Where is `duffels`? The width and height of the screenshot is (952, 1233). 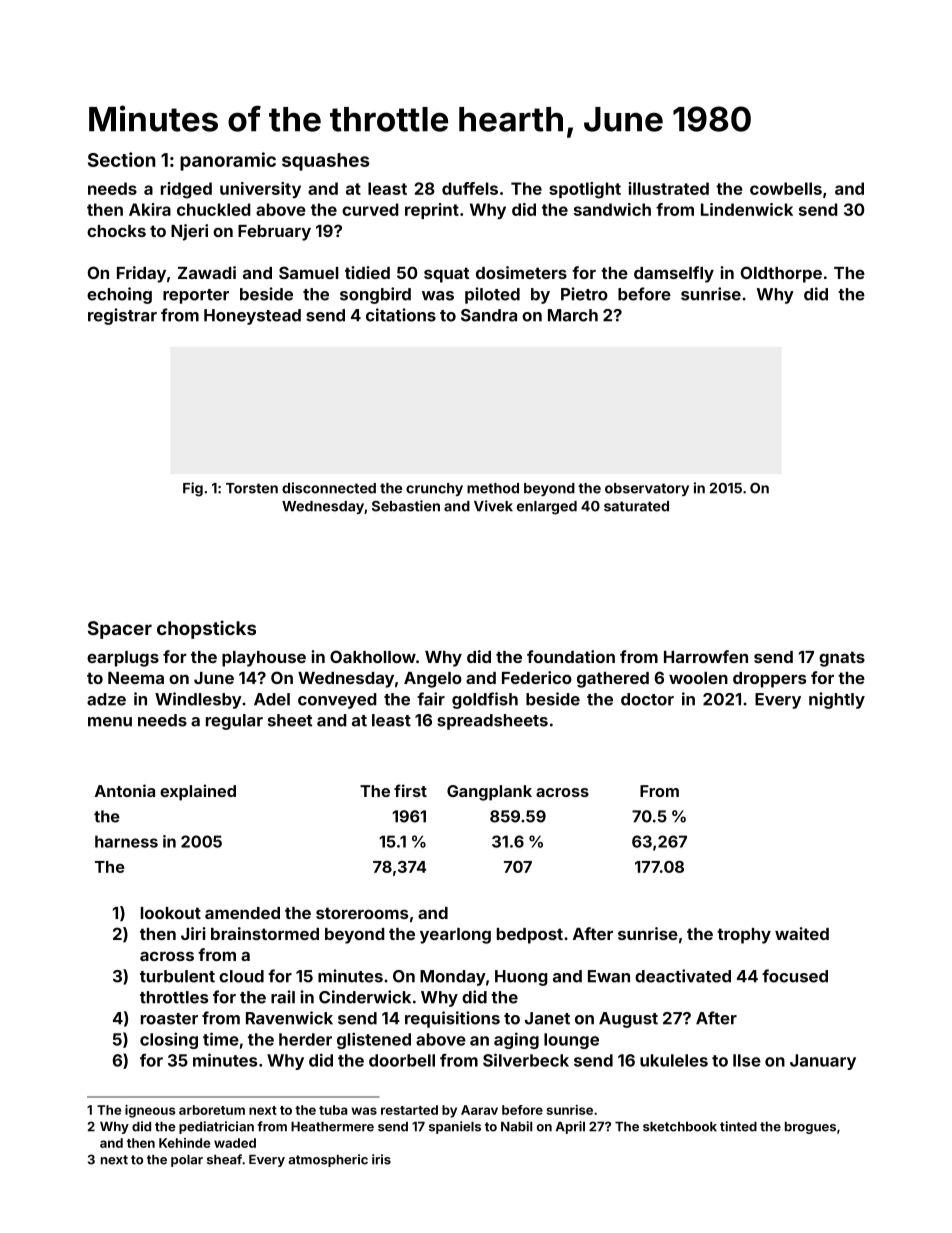
duffels is located at coordinates (470, 188).
